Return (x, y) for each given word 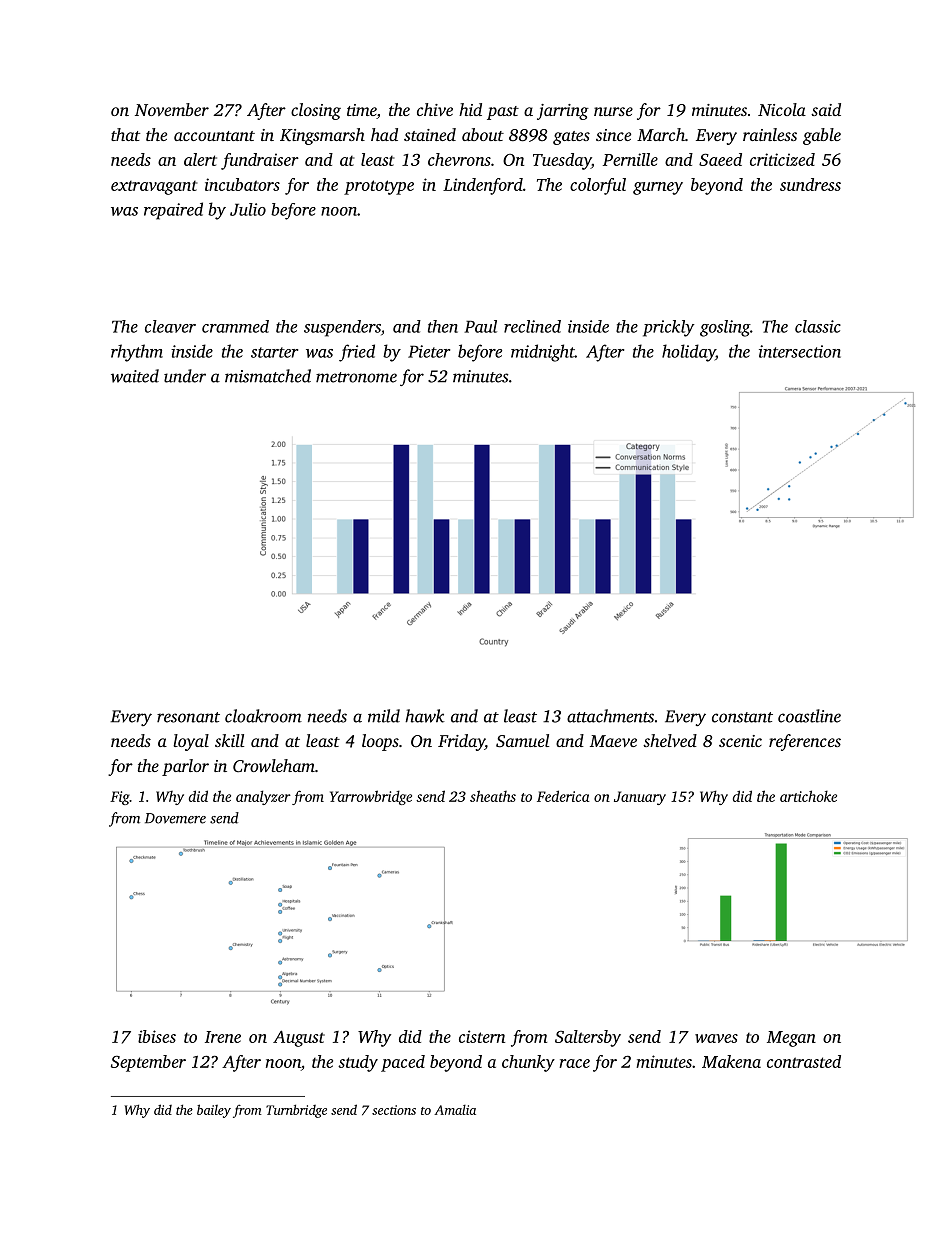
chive (435, 109)
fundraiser (260, 161)
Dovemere (175, 818)
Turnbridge (296, 1111)
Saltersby (588, 1038)
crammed (235, 326)
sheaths (493, 796)
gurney (658, 188)
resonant (188, 717)
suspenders (342, 328)
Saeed (720, 159)
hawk (425, 716)
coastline (809, 716)
